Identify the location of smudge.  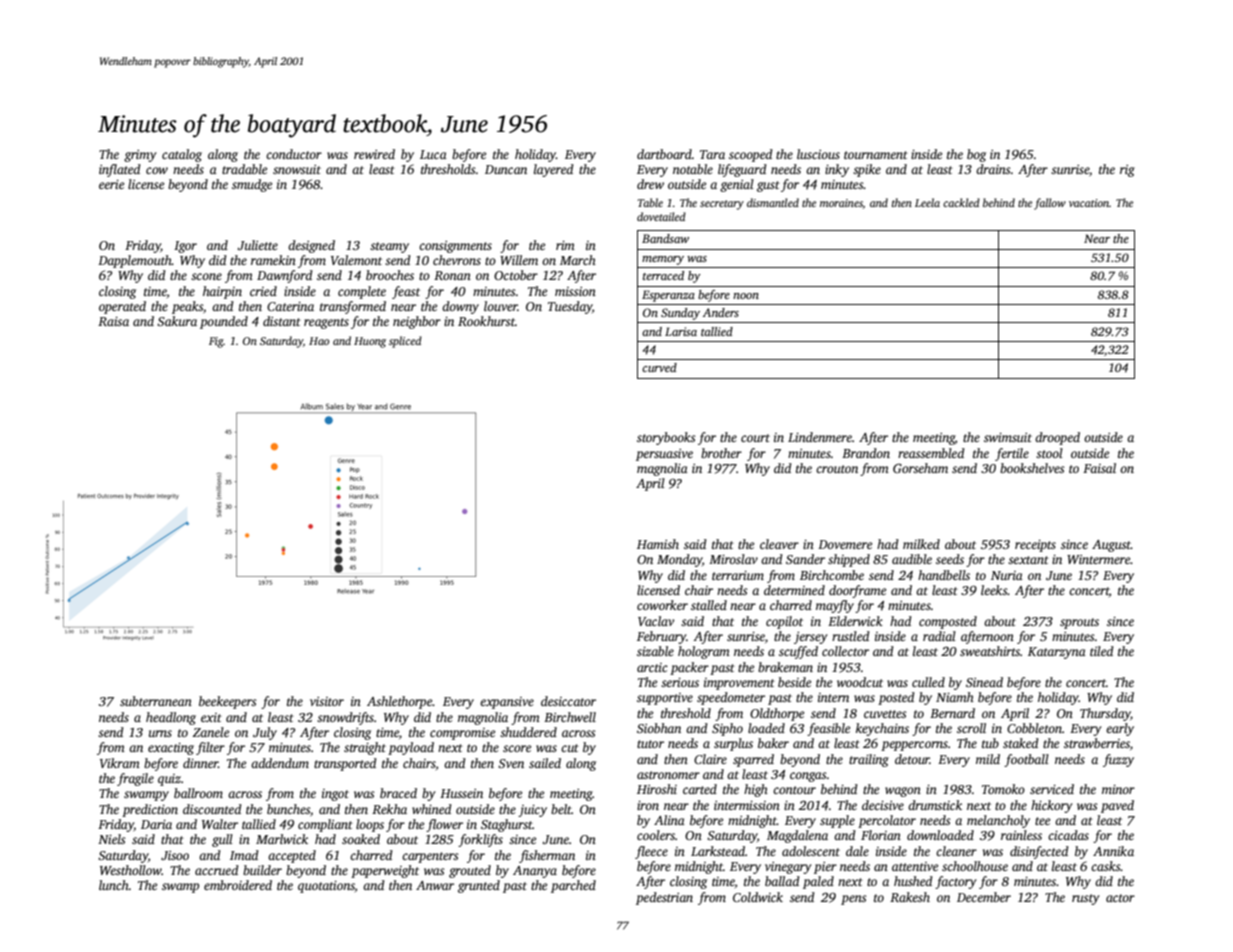
(252, 185).
